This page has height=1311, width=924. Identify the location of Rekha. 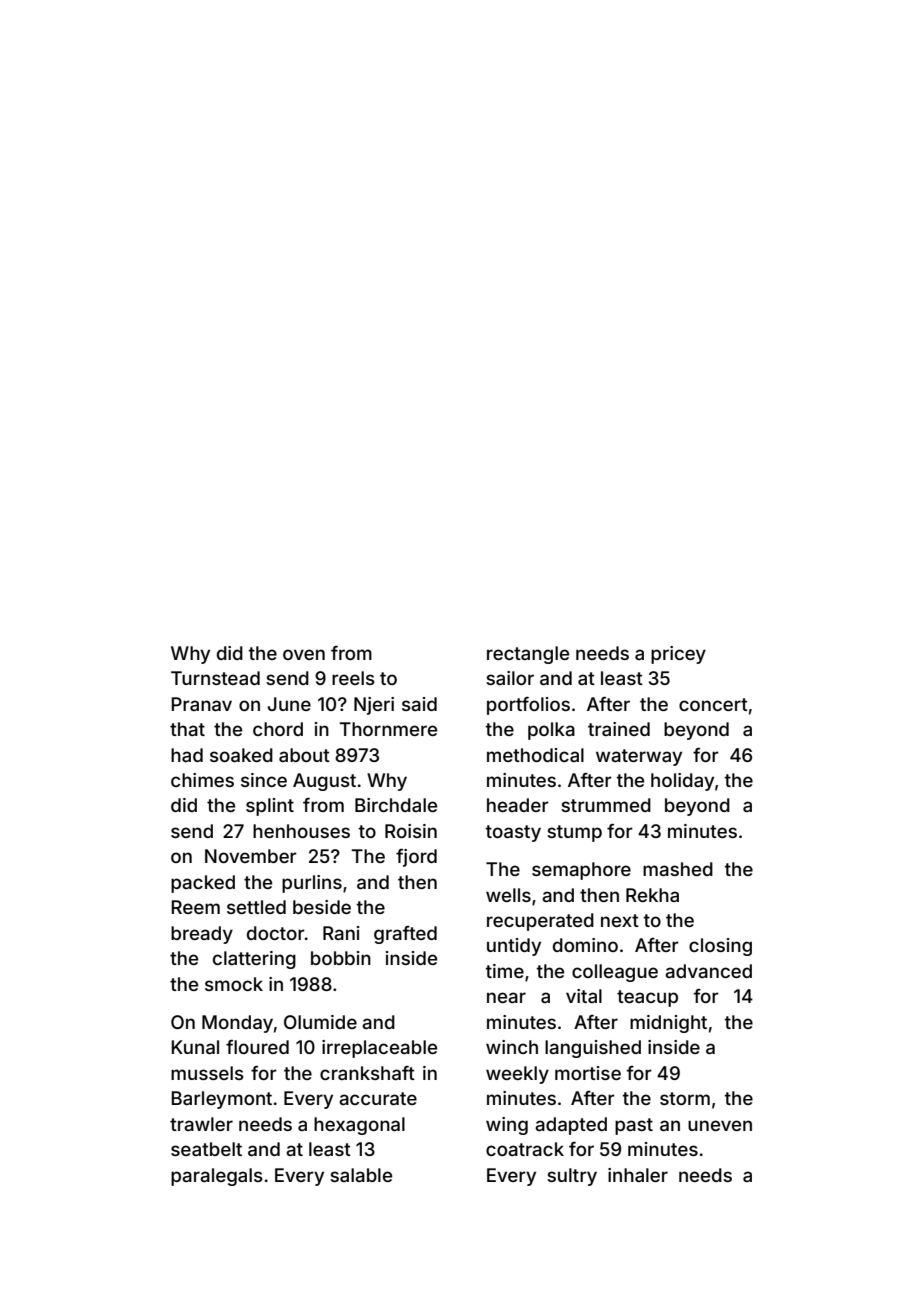
(652, 895).
